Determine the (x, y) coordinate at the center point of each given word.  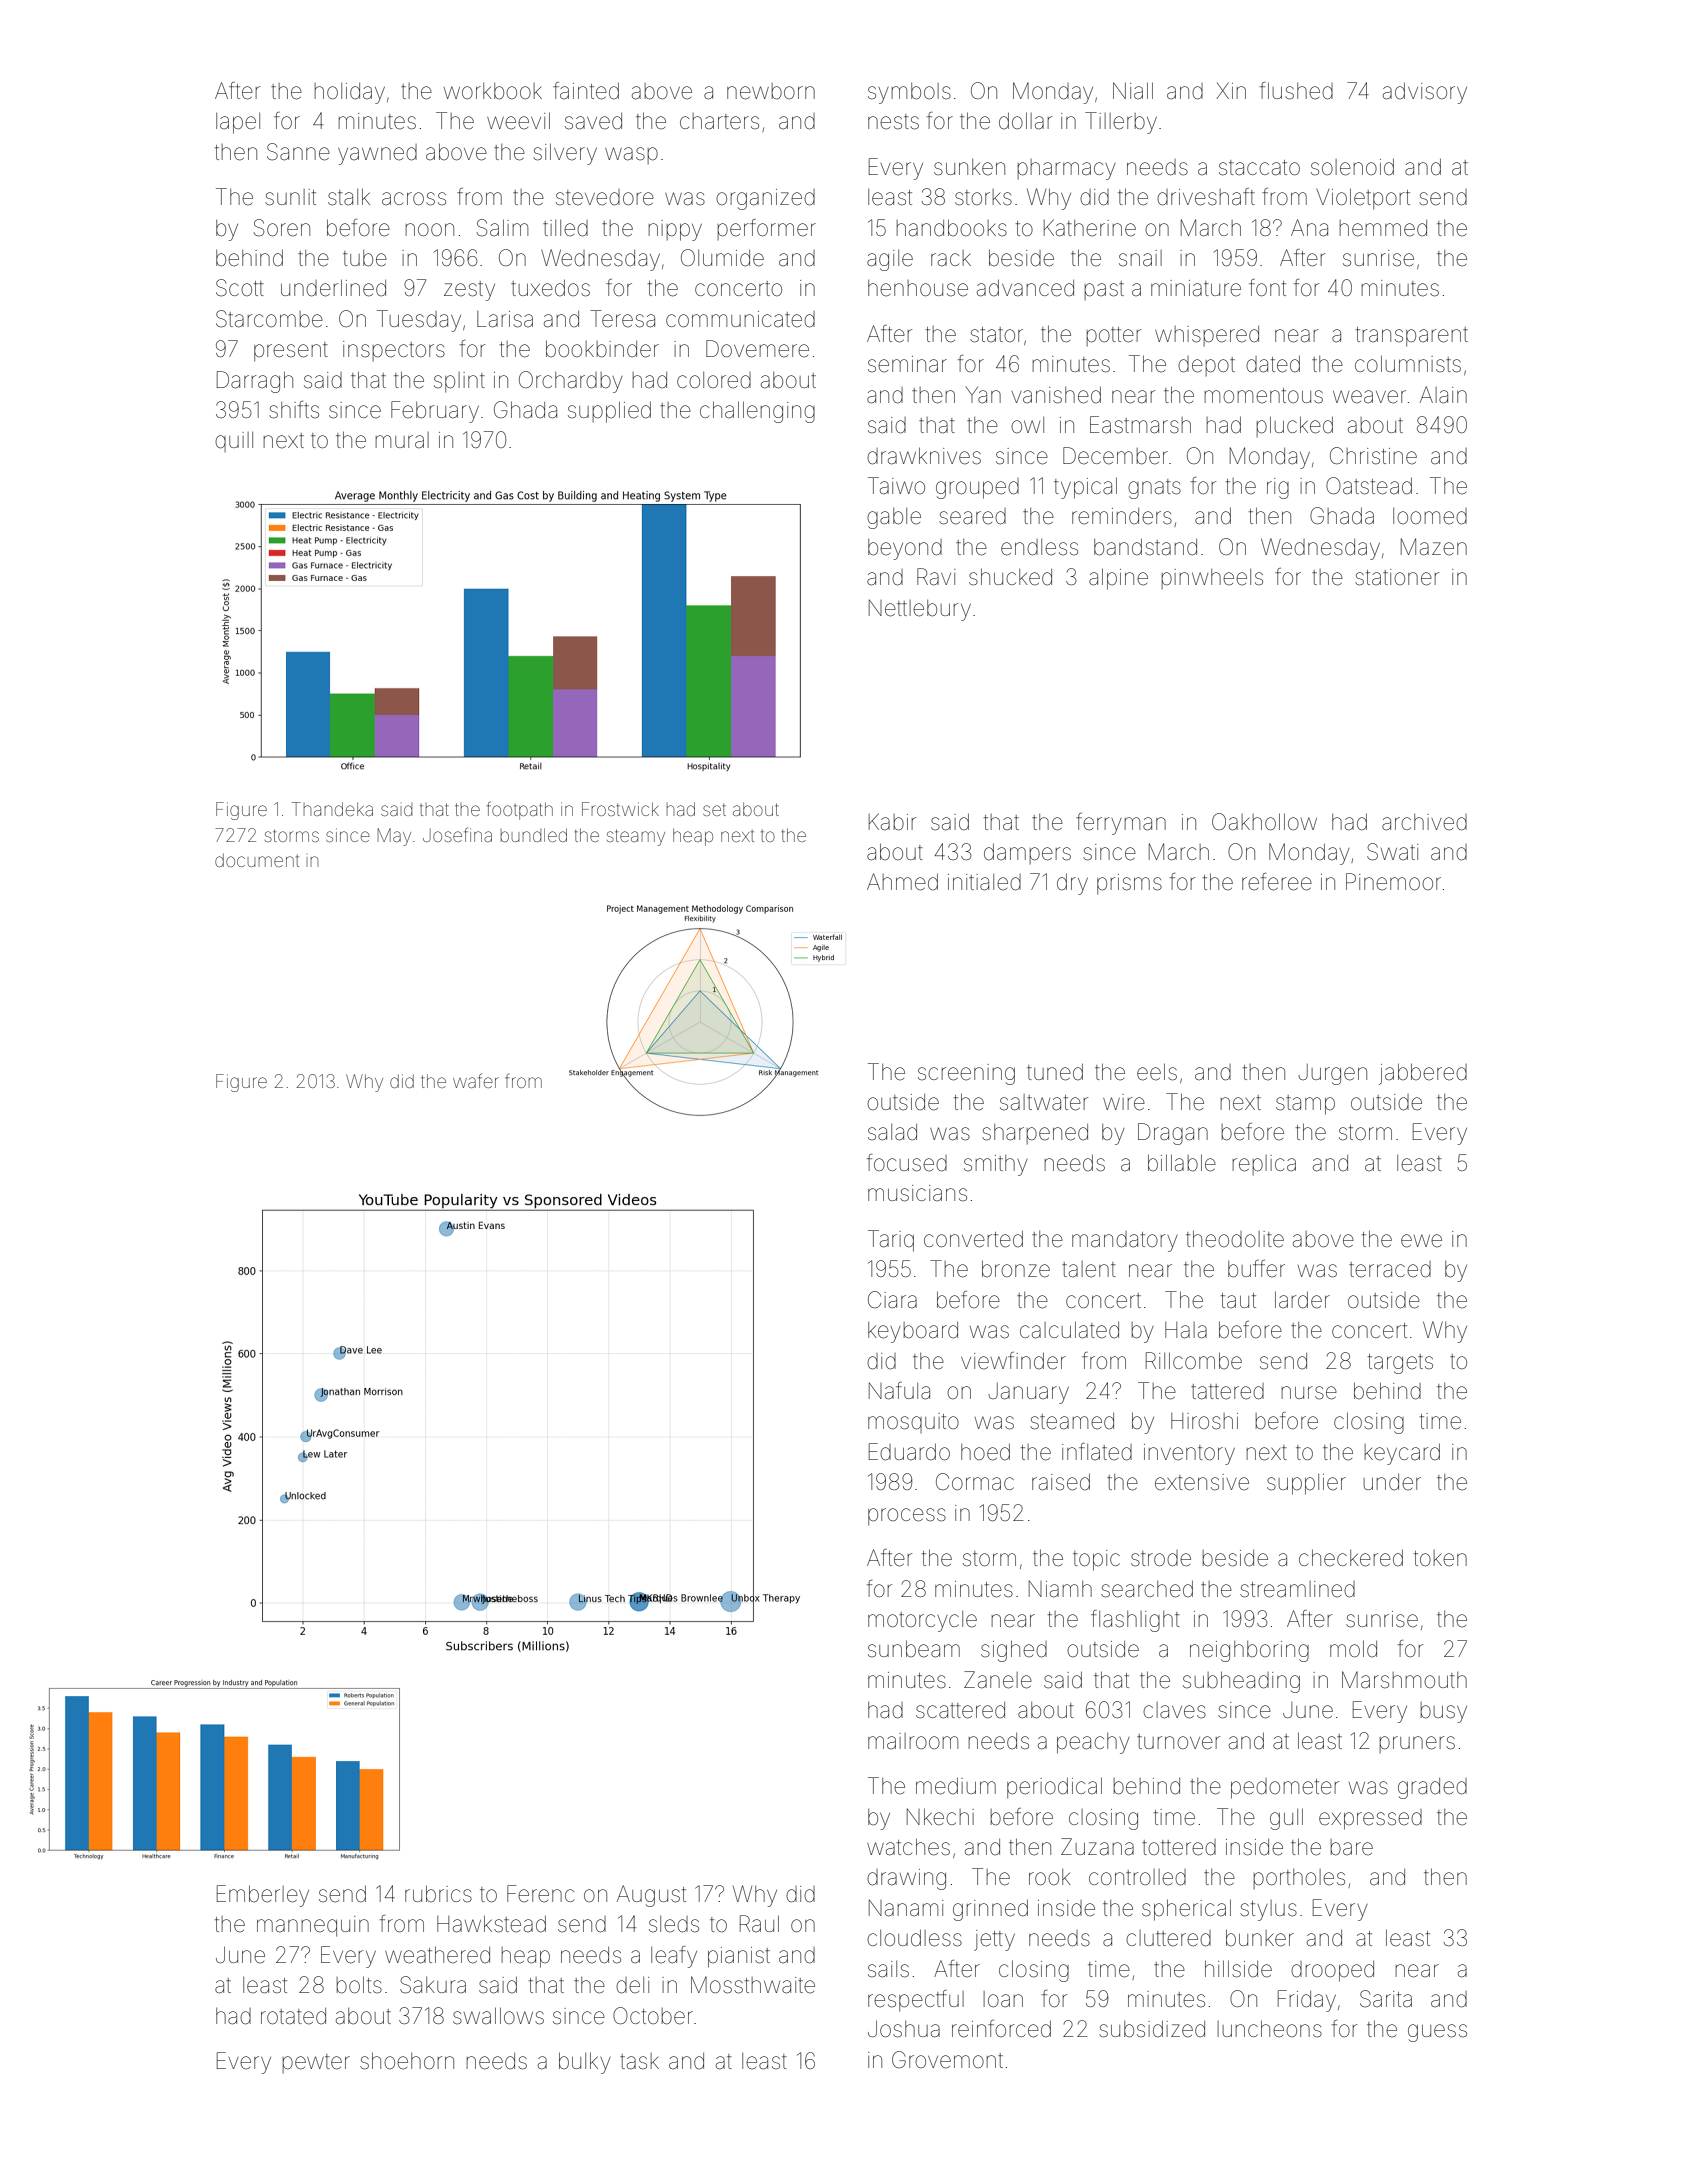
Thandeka (332, 809)
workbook (493, 91)
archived (1424, 822)
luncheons (1270, 2029)
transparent (1412, 337)
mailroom (913, 1741)
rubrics (438, 1894)
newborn (771, 91)
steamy (636, 837)
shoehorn (407, 2061)
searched (1147, 1589)
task (639, 2061)
